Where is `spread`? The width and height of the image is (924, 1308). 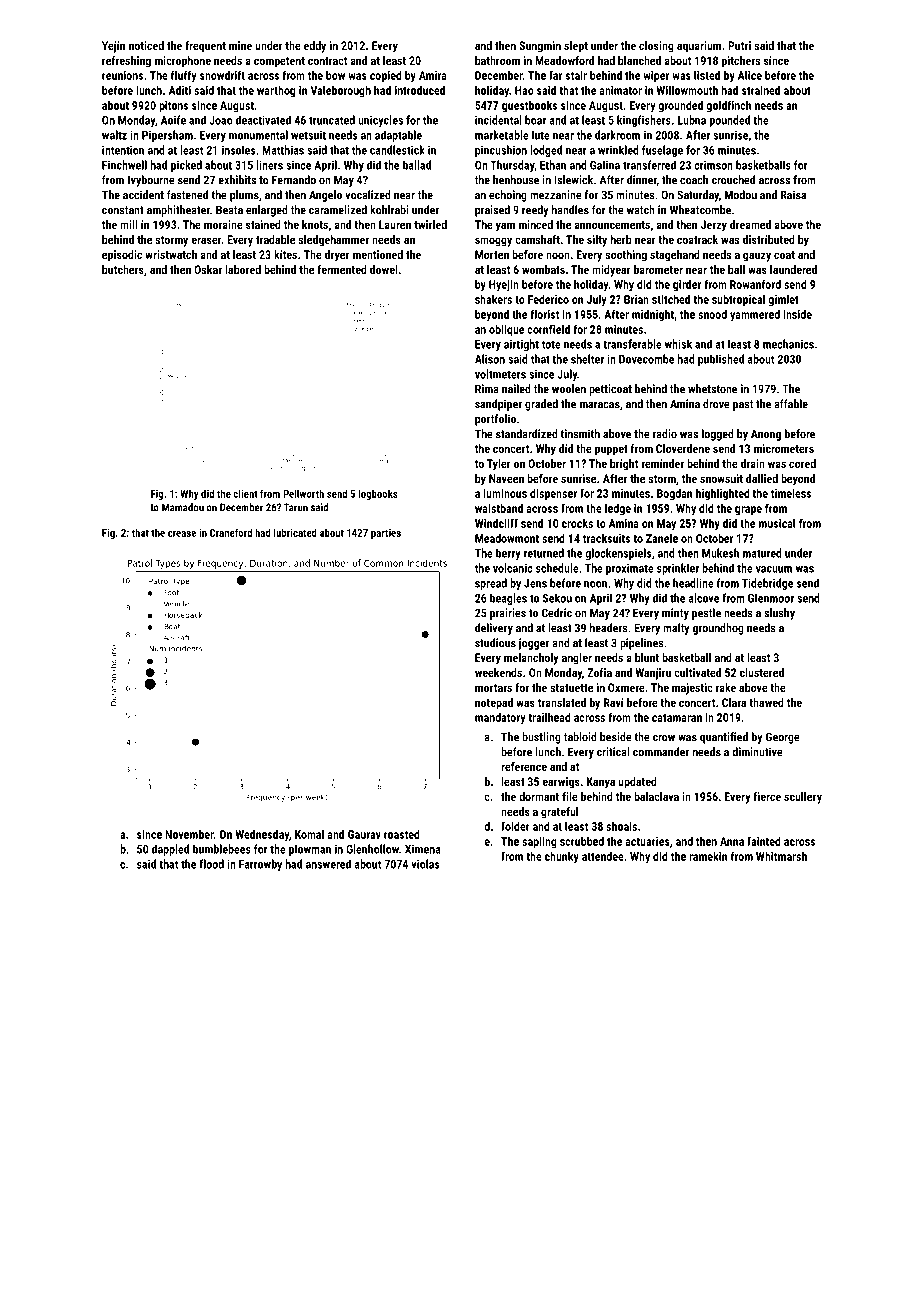
spread is located at coordinates (491, 584).
